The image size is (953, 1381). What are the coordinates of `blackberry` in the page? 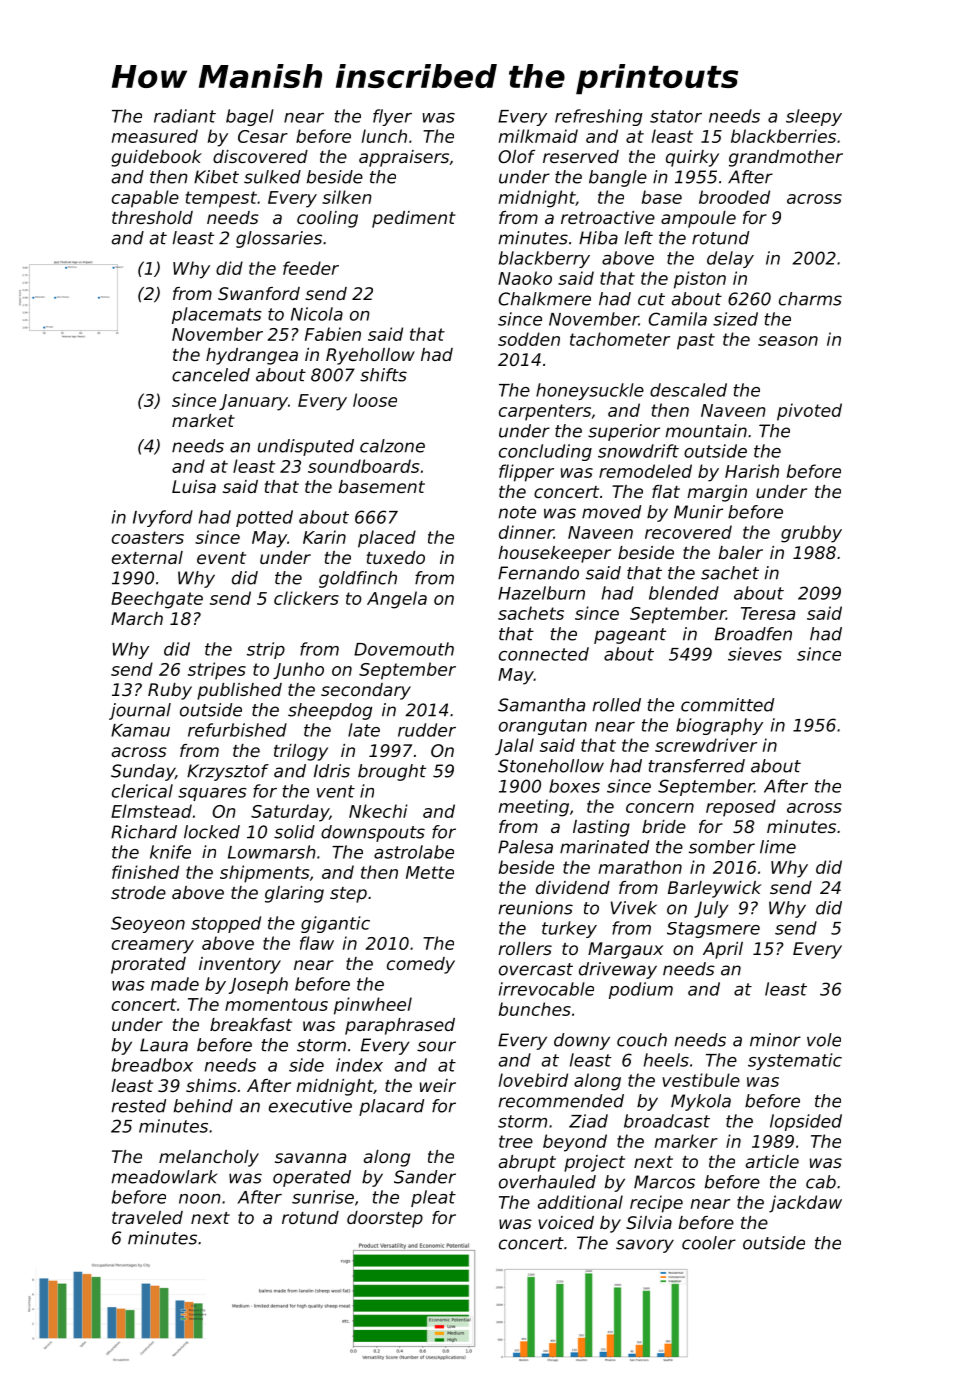 It's located at (544, 259).
